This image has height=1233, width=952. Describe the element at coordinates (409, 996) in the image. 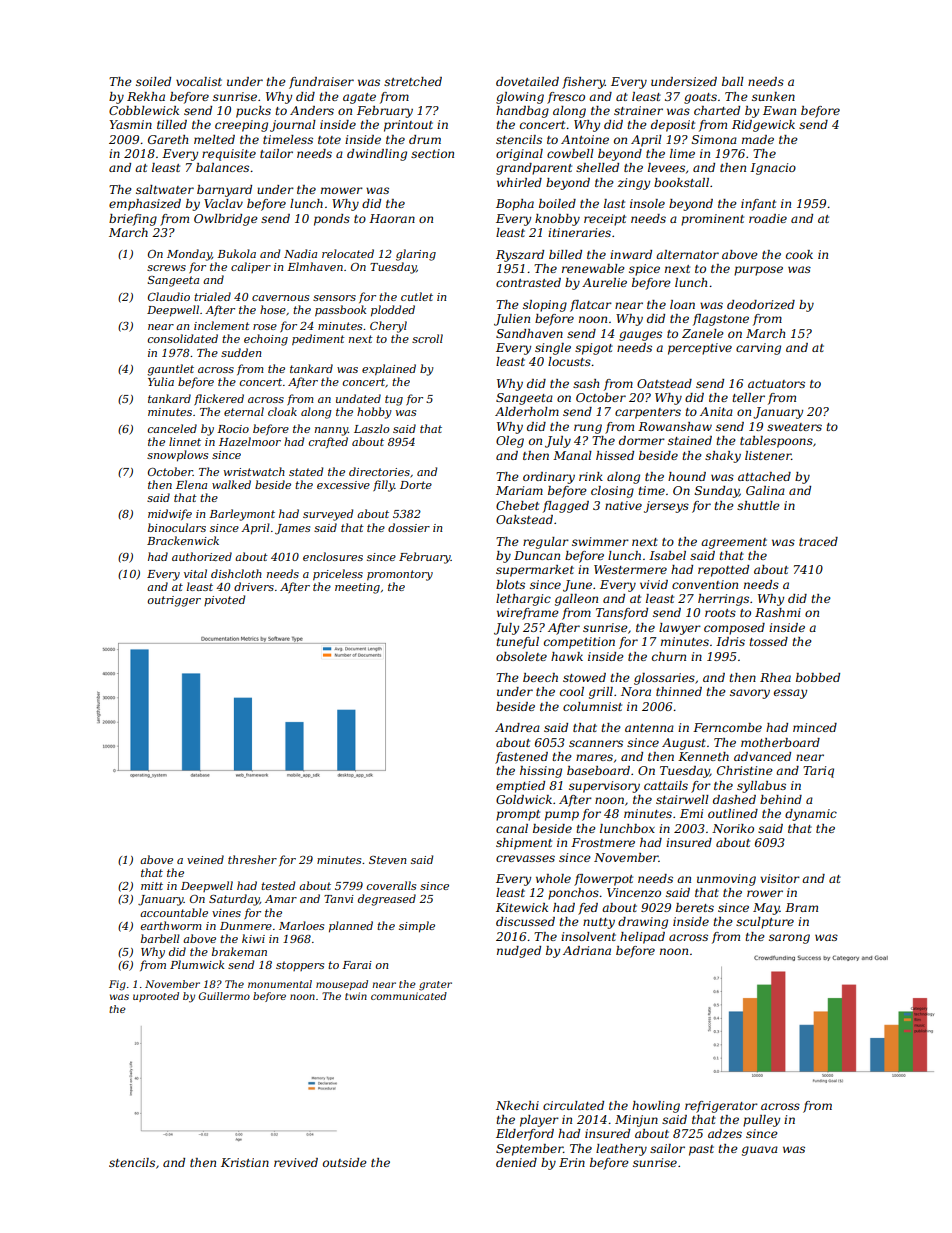

I see `communicated` at that location.
